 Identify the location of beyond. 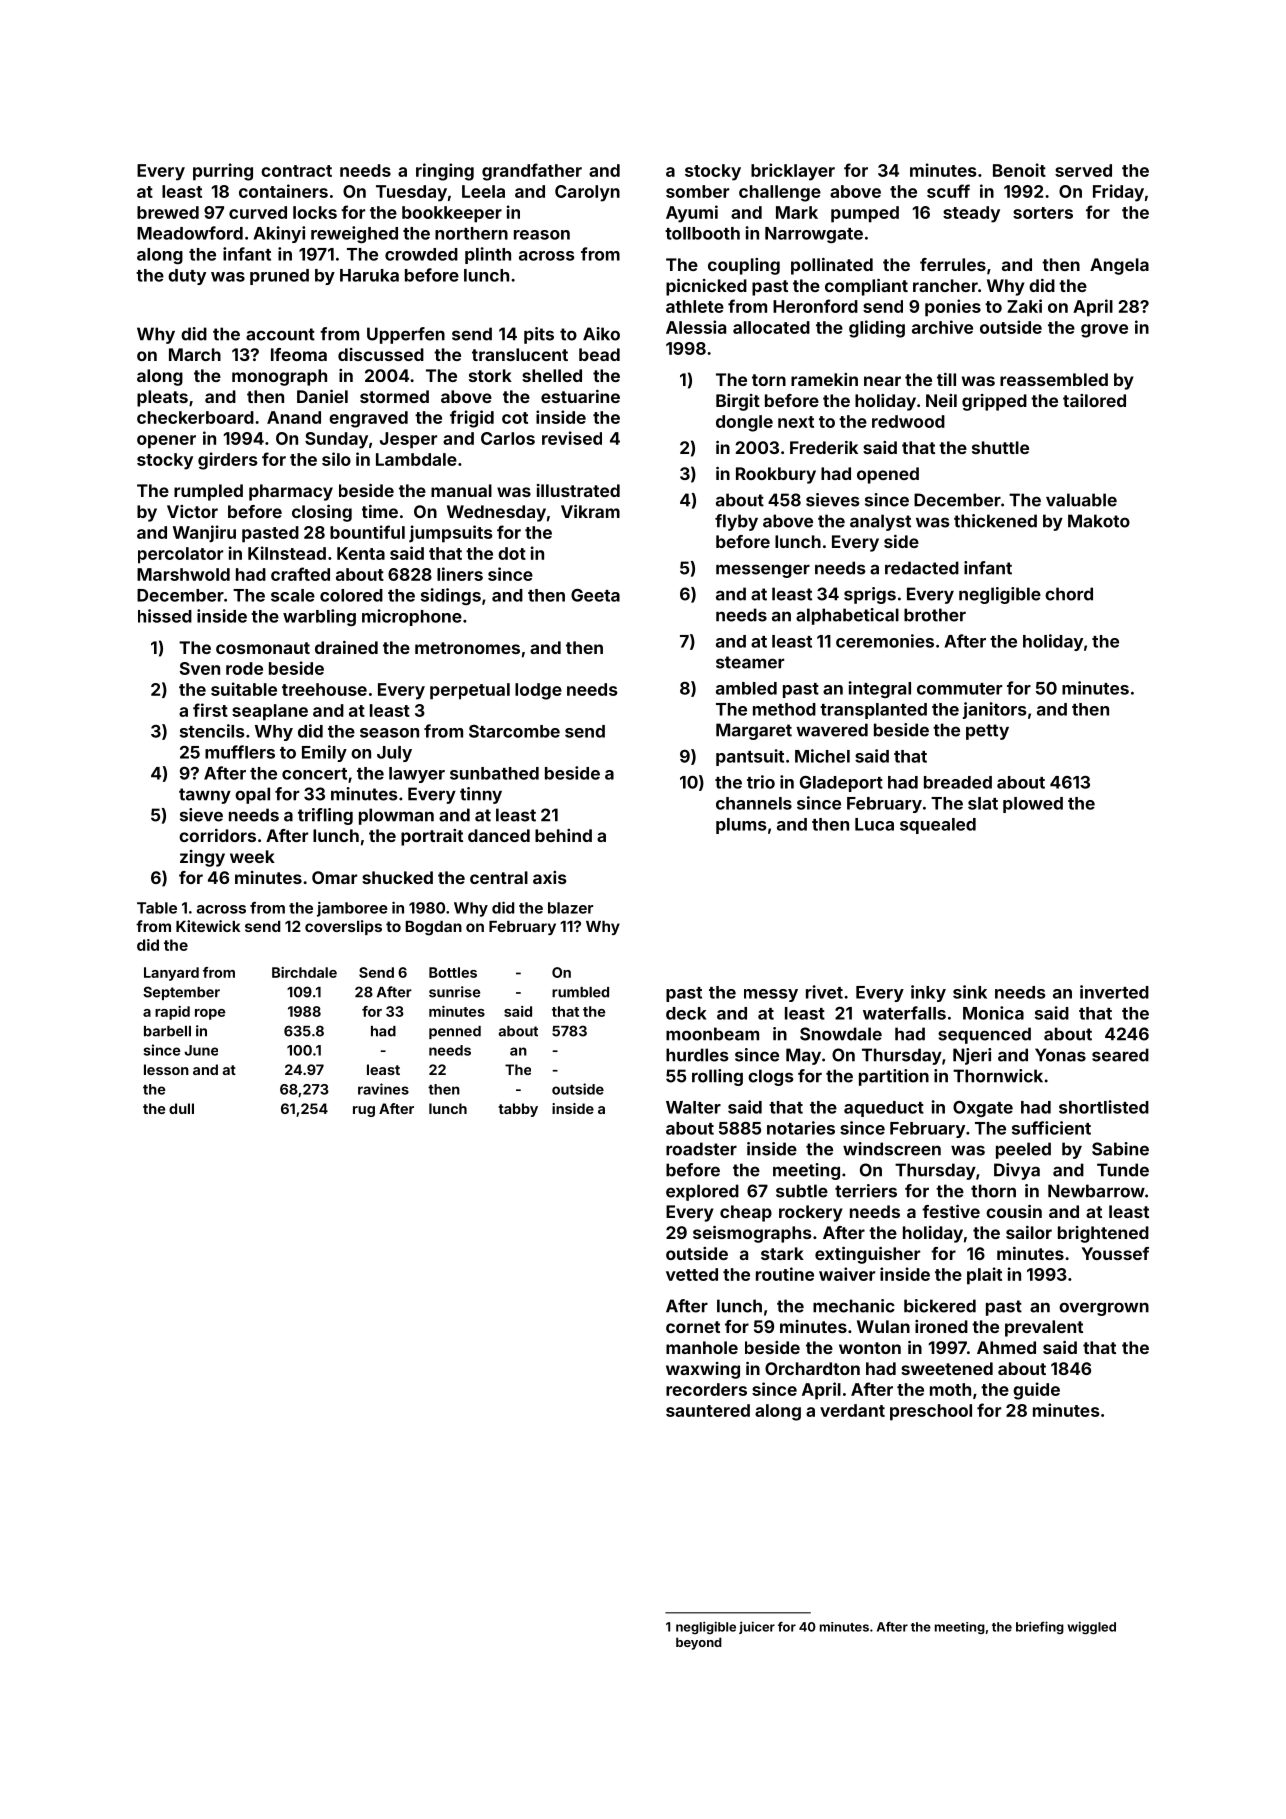
(699, 1643).
